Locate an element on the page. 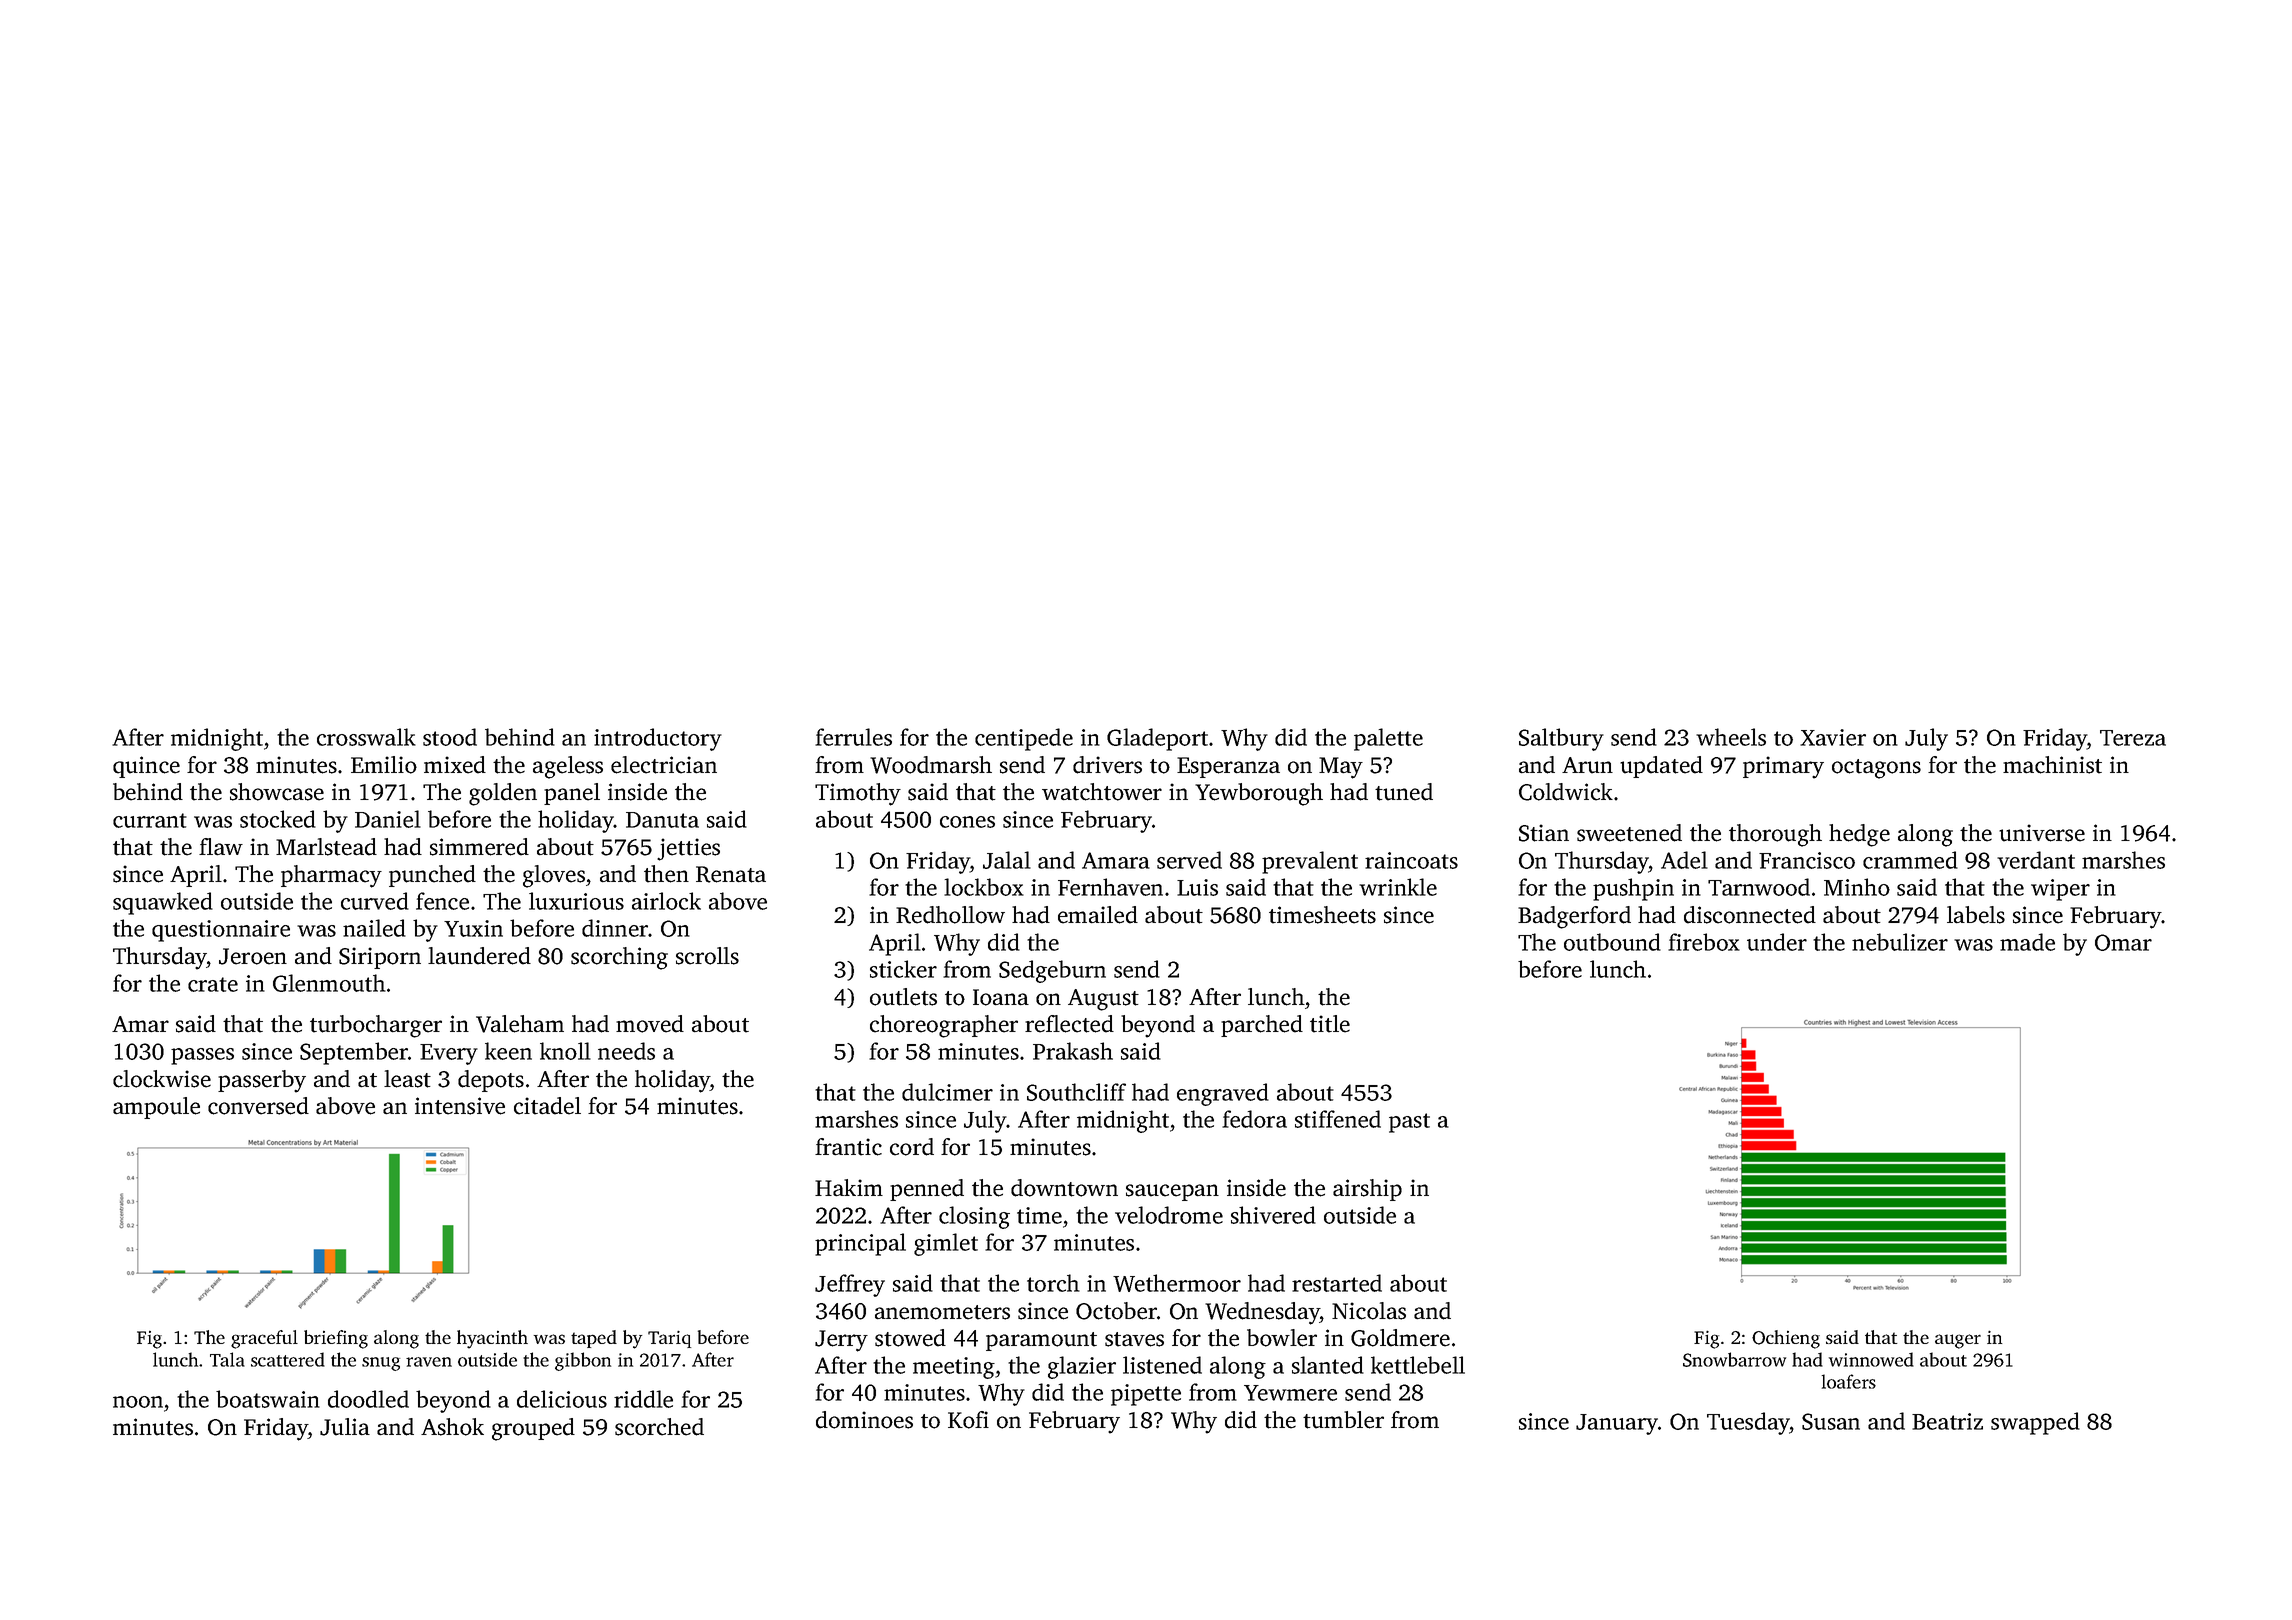  restarted is located at coordinates (1337, 1283).
